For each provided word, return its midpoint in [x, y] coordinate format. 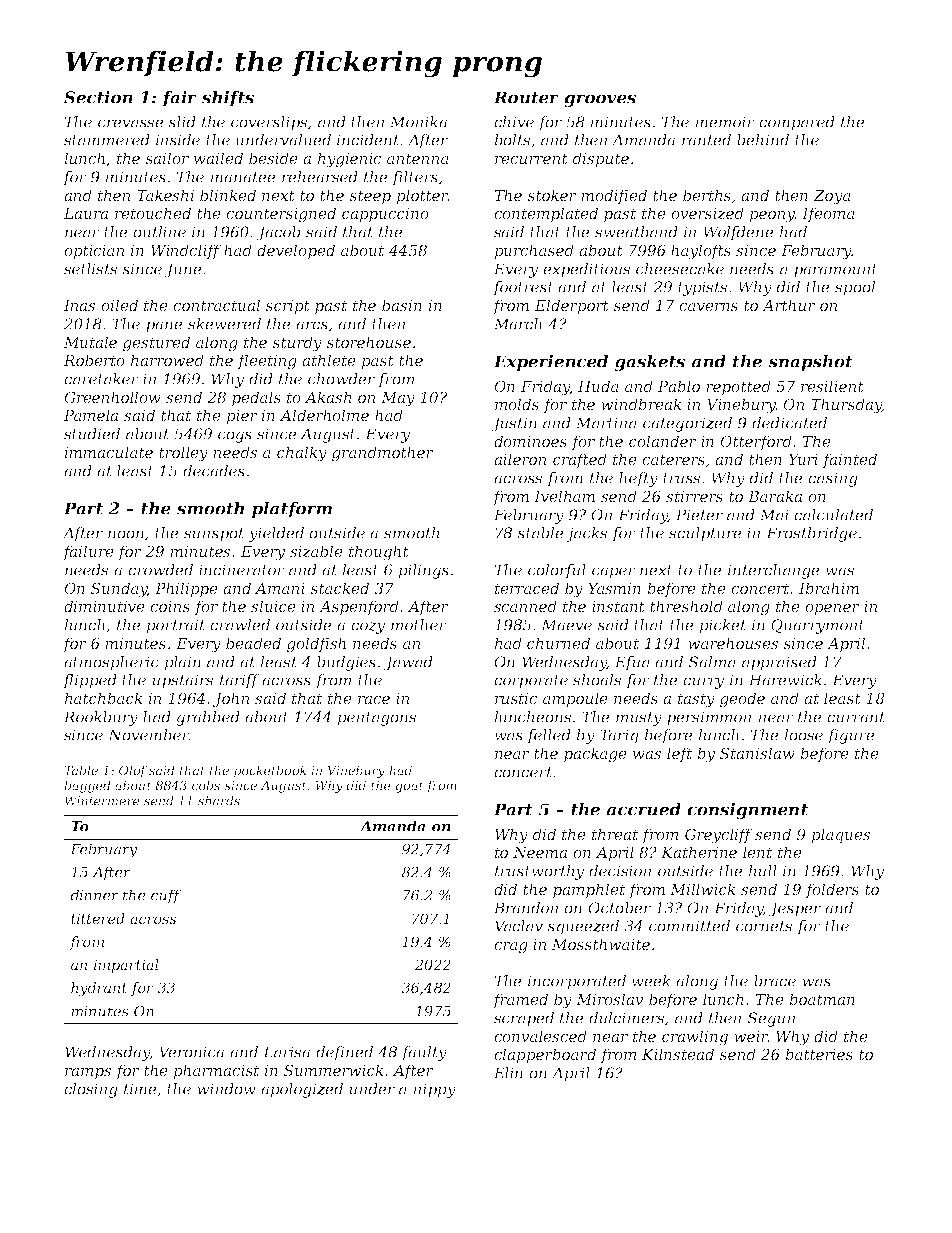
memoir [725, 122]
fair [179, 99]
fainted [849, 460]
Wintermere [102, 801]
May [398, 399]
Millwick [703, 889]
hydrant [99, 989]
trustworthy [539, 872]
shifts [228, 99]
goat [409, 787]
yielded [276, 534]
